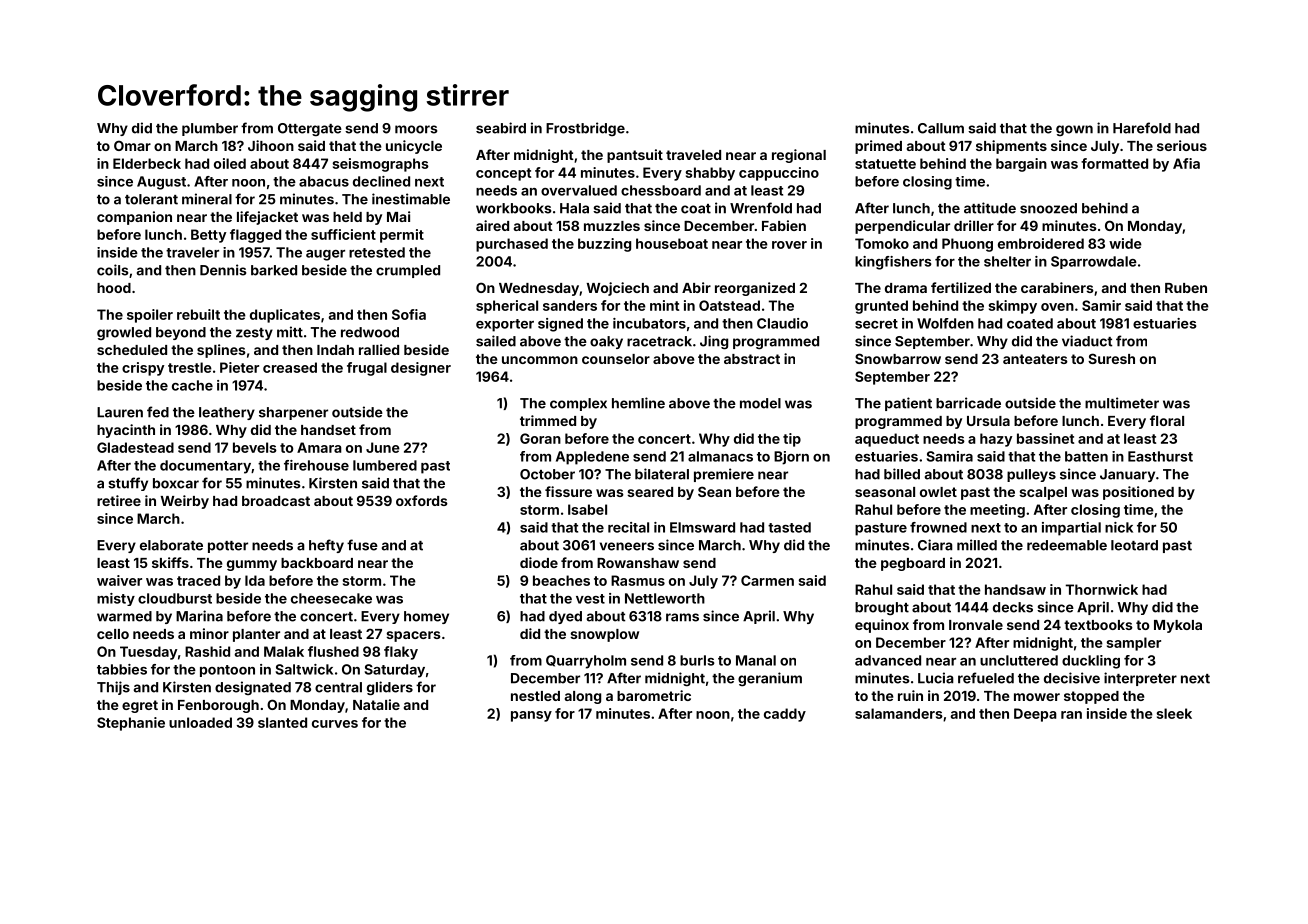 This screenshot has height=924, width=1308. What do you see at coordinates (535, 696) in the screenshot?
I see `nestled` at bounding box center [535, 696].
